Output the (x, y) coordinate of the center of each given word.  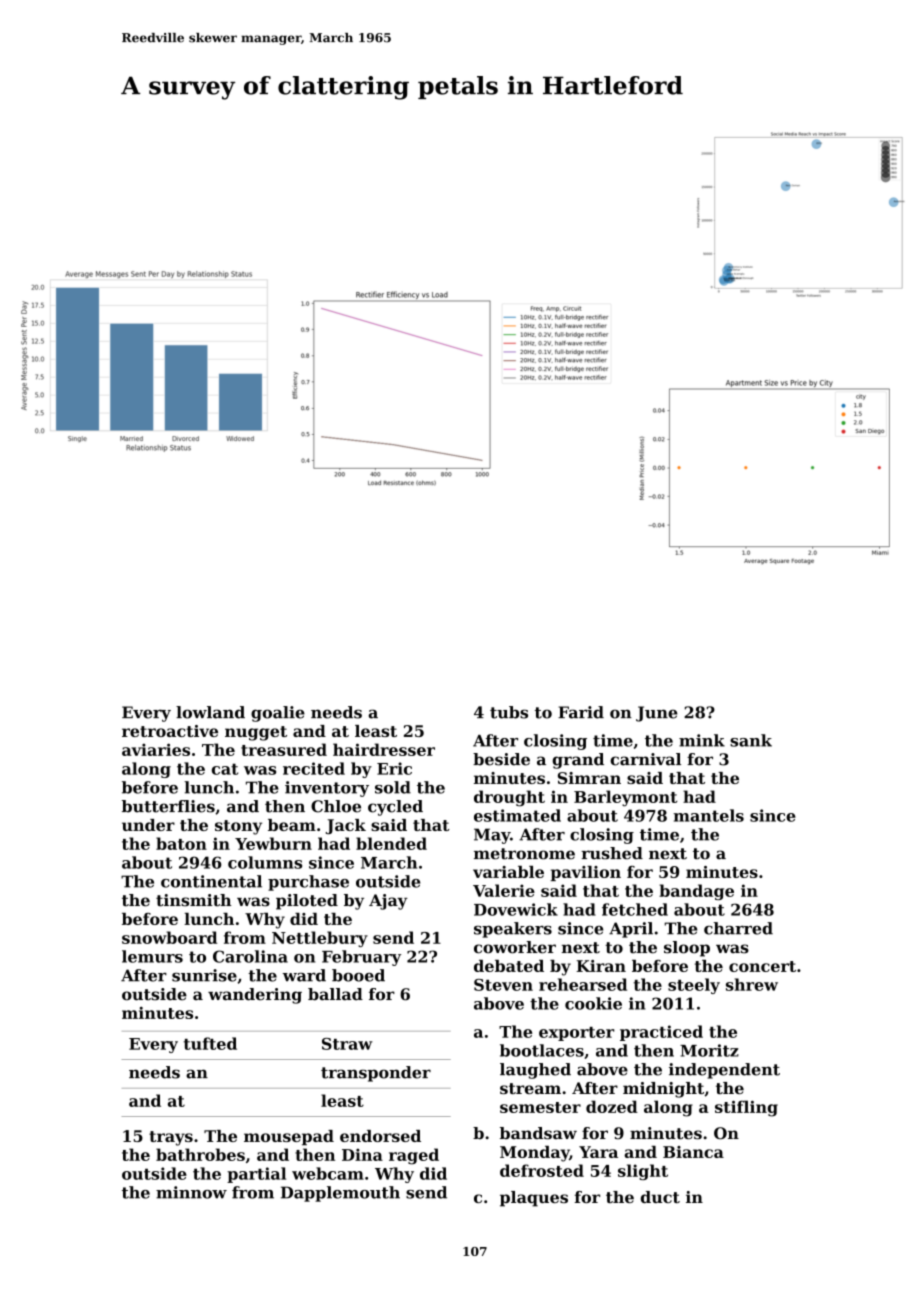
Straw (347, 1044)
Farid (581, 712)
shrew (752, 984)
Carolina (250, 956)
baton (181, 843)
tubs (509, 712)
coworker (515, 947)
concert (762, 966)
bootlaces (542, 1050)
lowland (210, 712)
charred (738, 928)
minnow (191, 1192)
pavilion (586, 873)
